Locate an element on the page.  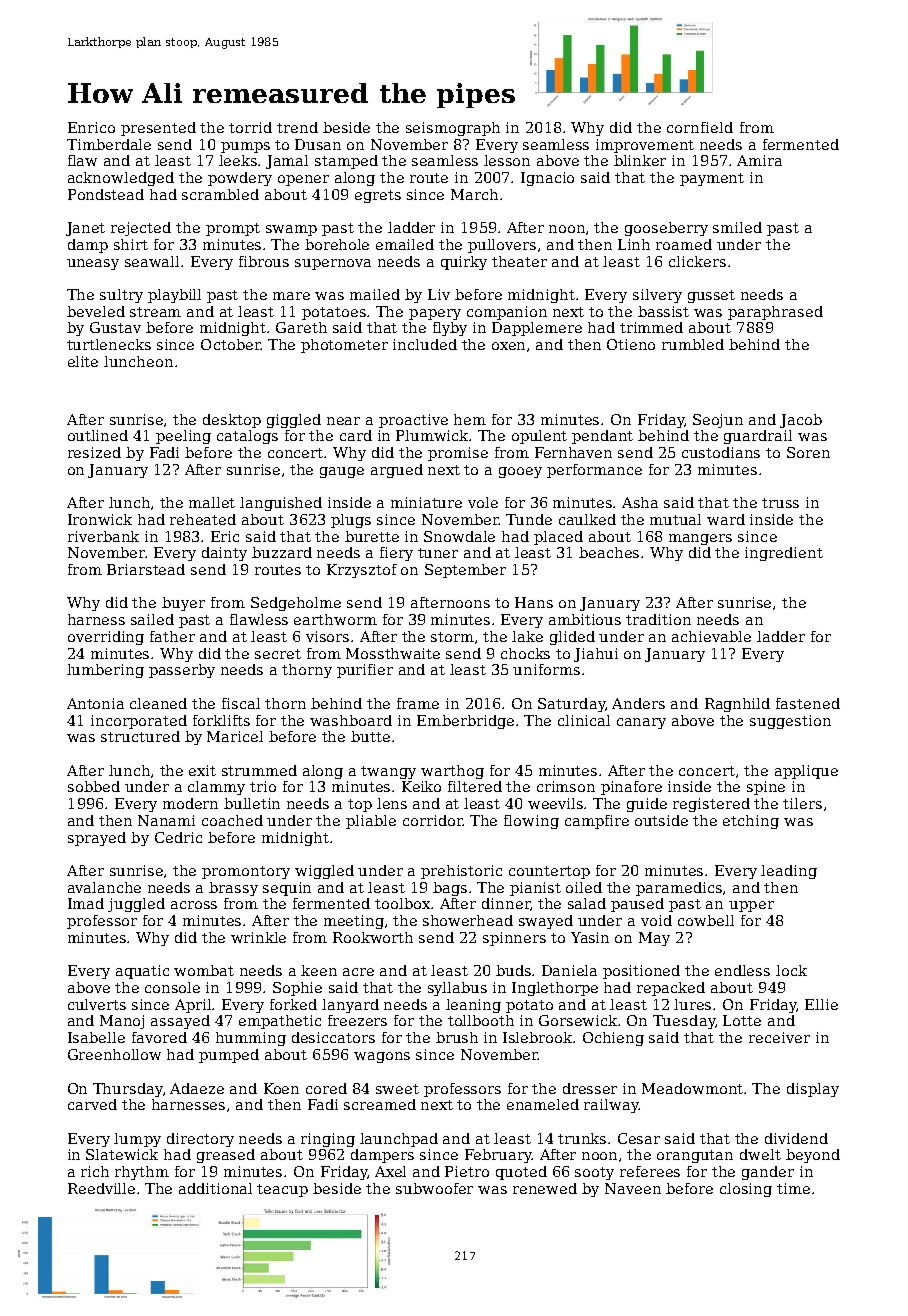
beveled is located at coordinates (96, 311).
